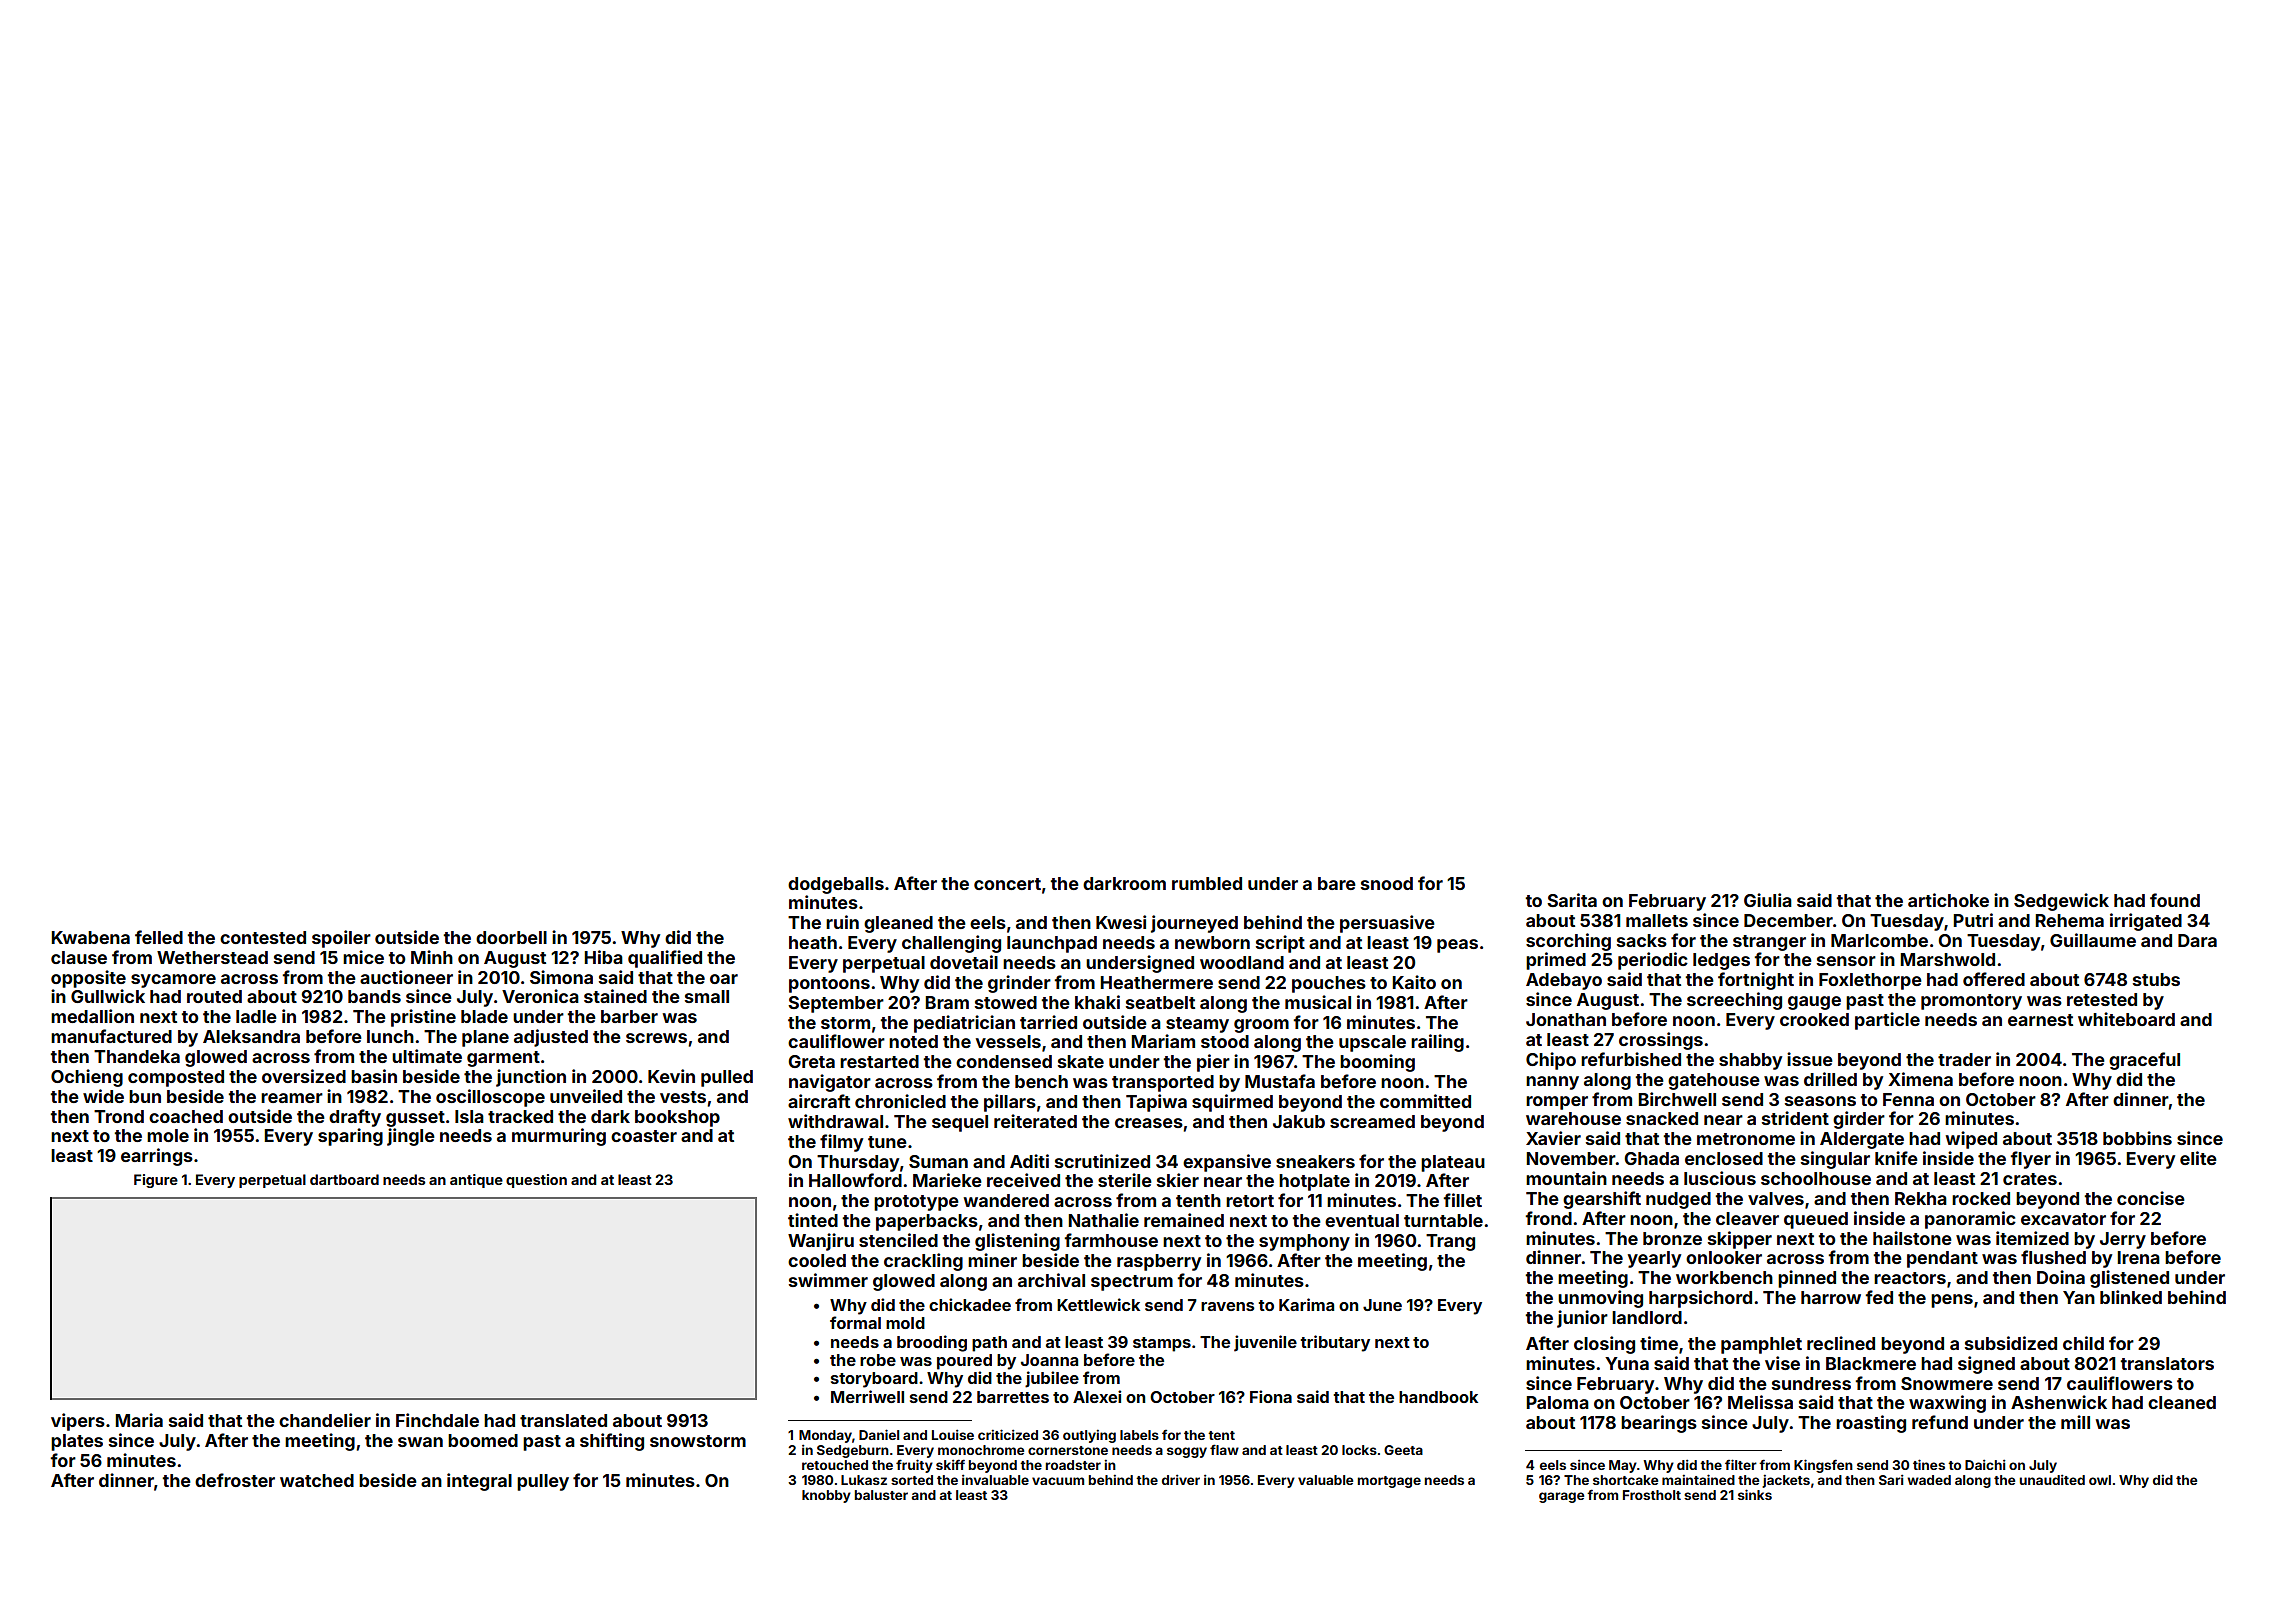 The height and width of the page is (1614, 2282). Describe the element at coordinates (235, 1480) in the page. I see `defroster` at that location.
